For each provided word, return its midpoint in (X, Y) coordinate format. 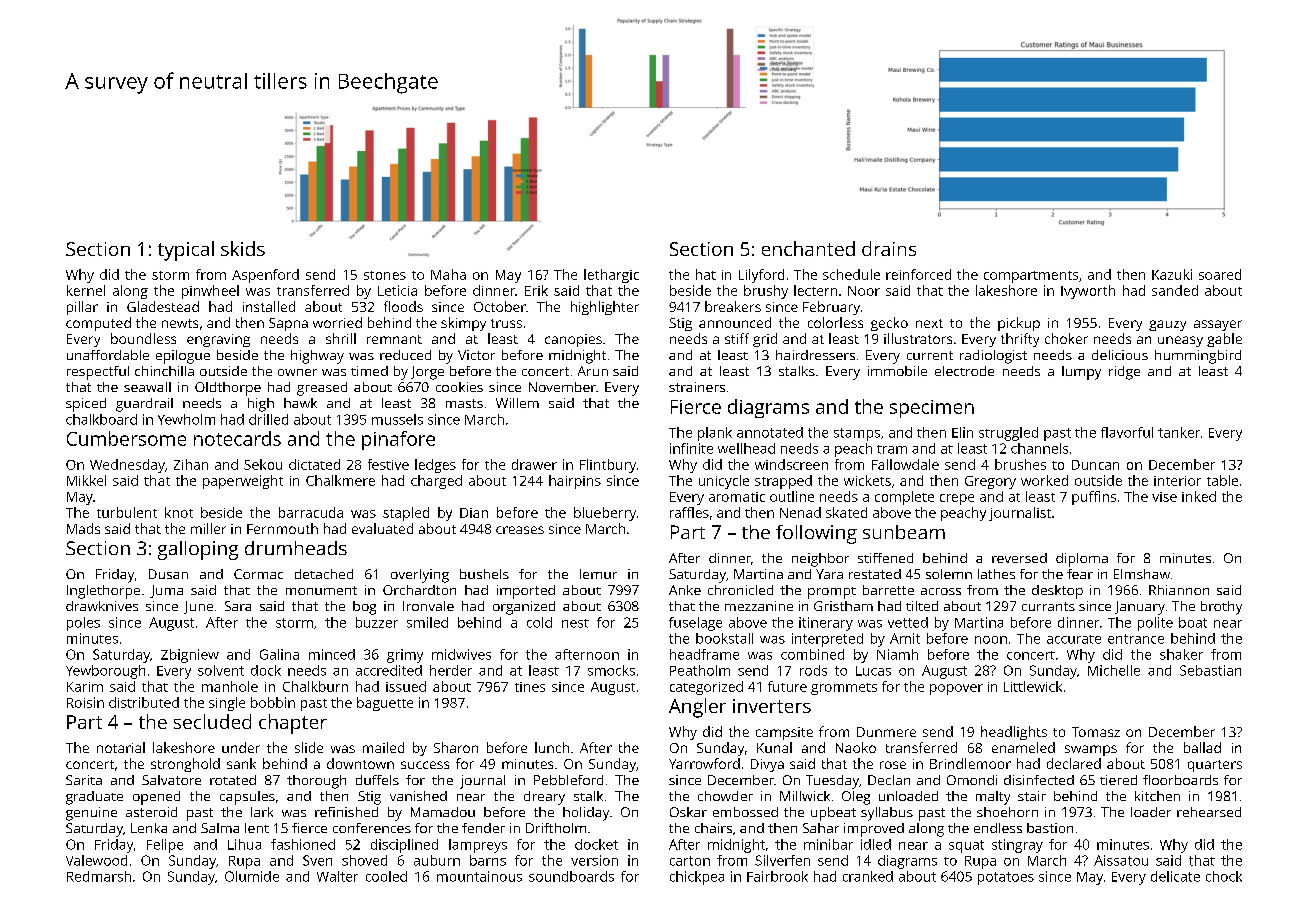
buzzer (377, 622)
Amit (905, 638)
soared (1220, 274)
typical (186, 251)
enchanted (808, 248)
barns (488, 860)
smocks (611, 670)
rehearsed (1209, 812)
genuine (91, 814)
